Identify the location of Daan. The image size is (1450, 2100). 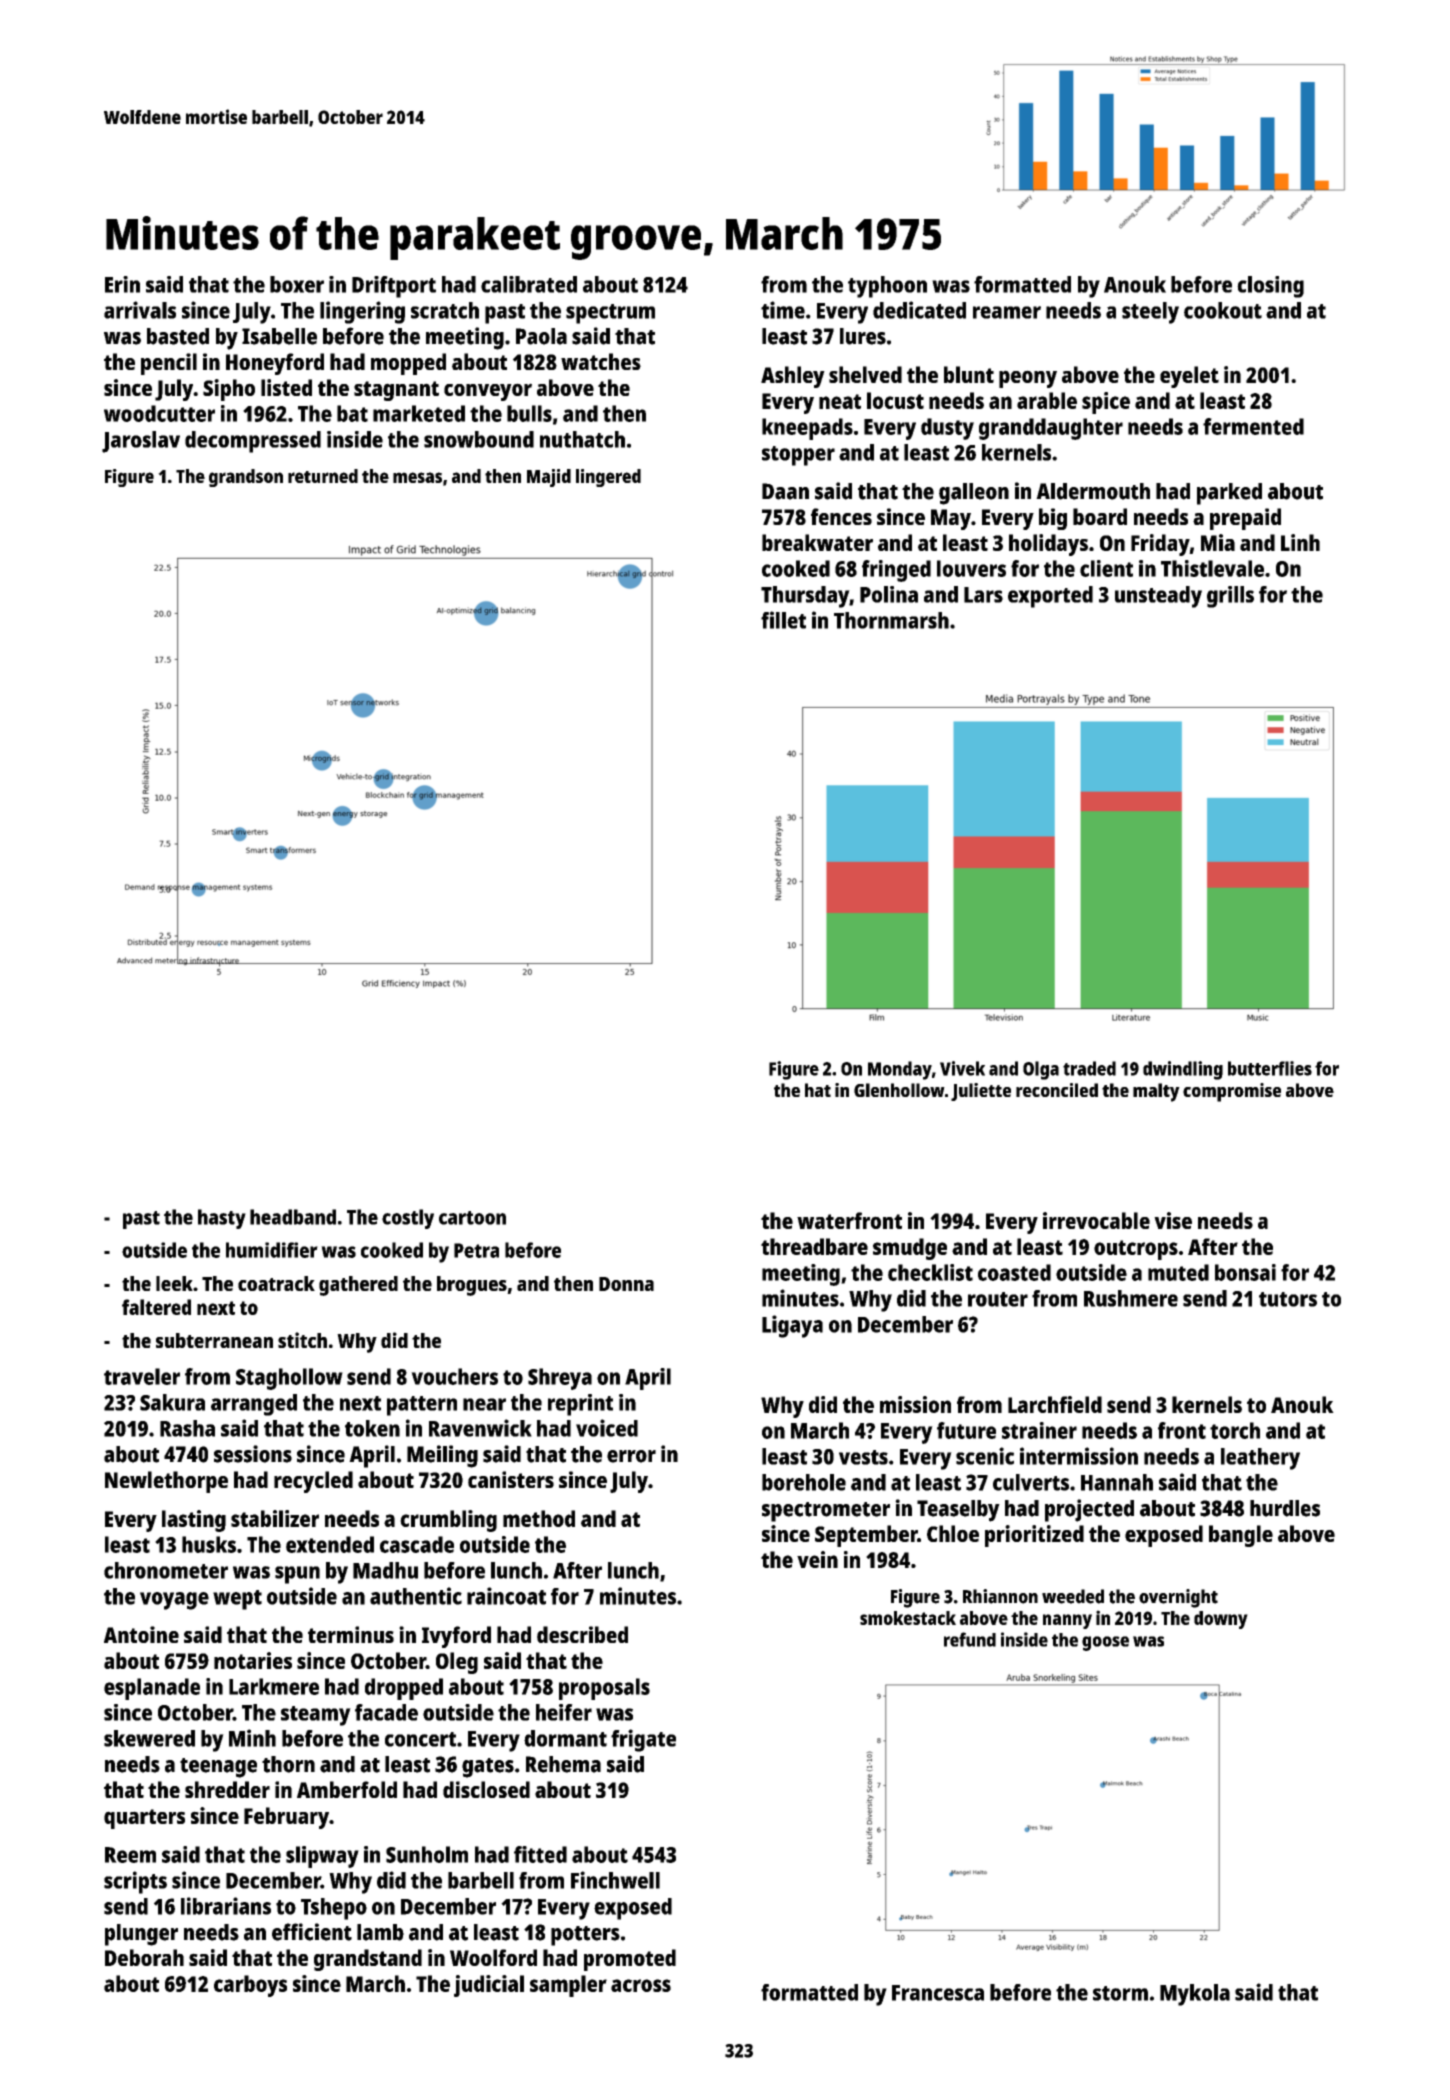
(785, 491).
